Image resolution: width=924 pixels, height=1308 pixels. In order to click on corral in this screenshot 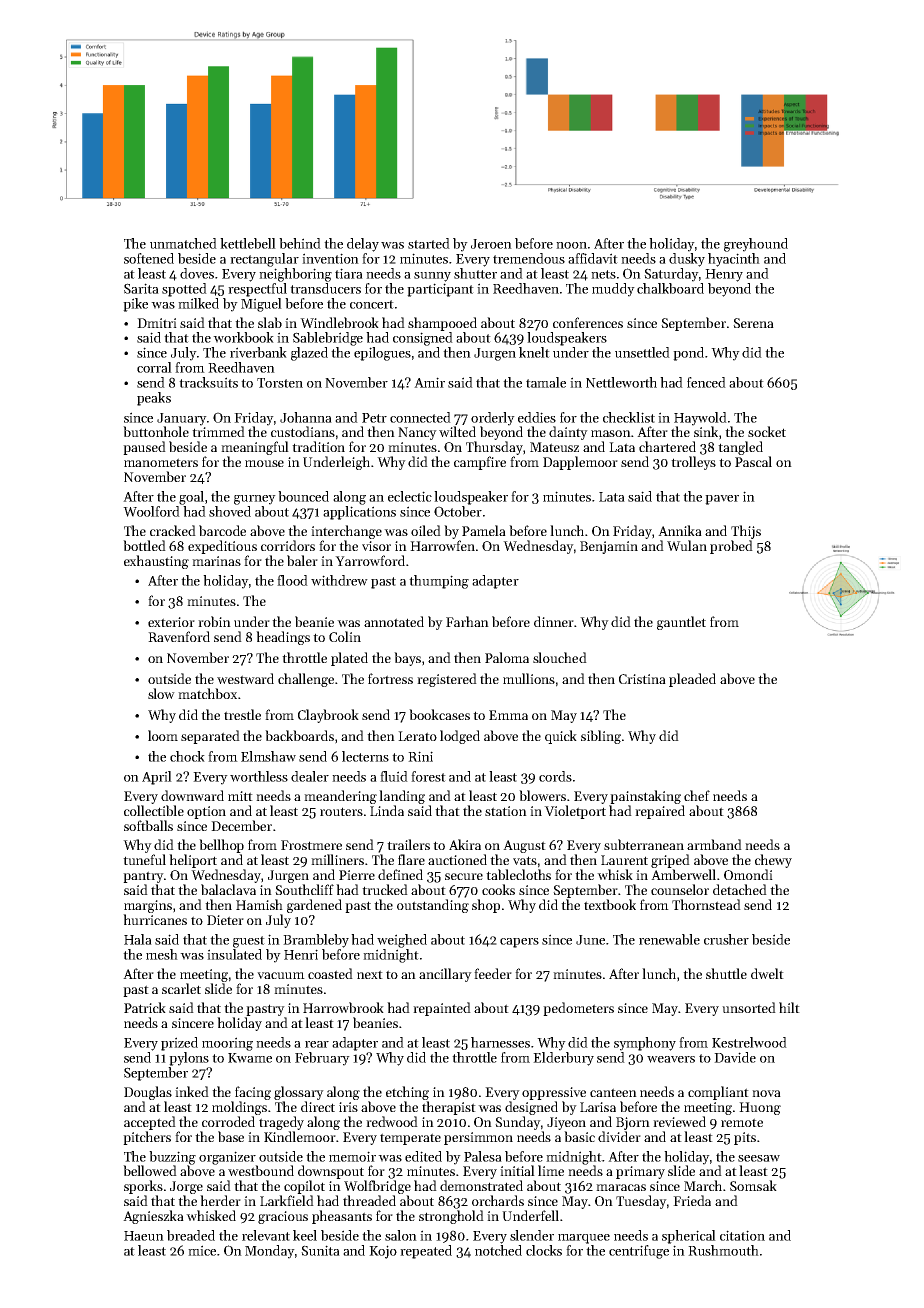, I will do `click(154, 367)`.
